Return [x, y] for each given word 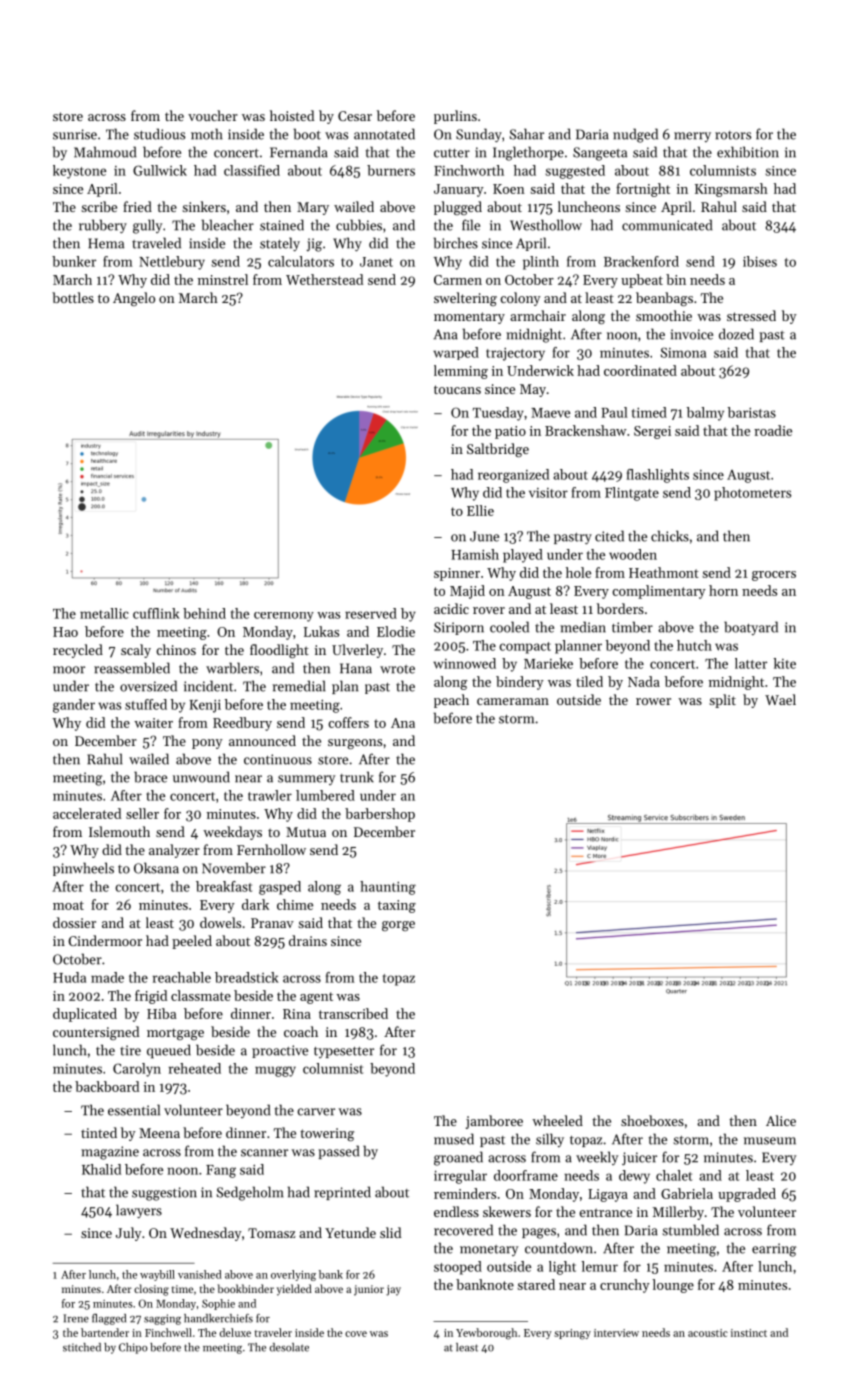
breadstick [247, 977]
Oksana [156, 868]
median [583, 627]
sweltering [465, 299]
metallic [104, 613]
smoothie [664, 315]
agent [316, 998]
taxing [397, 906]
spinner [457, 574]
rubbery [103, 226]
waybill [157, 1275]
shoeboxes [652, 1120]
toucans [457, 389]
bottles [73, 297]
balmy [705, 414]
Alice [781, 1120]
